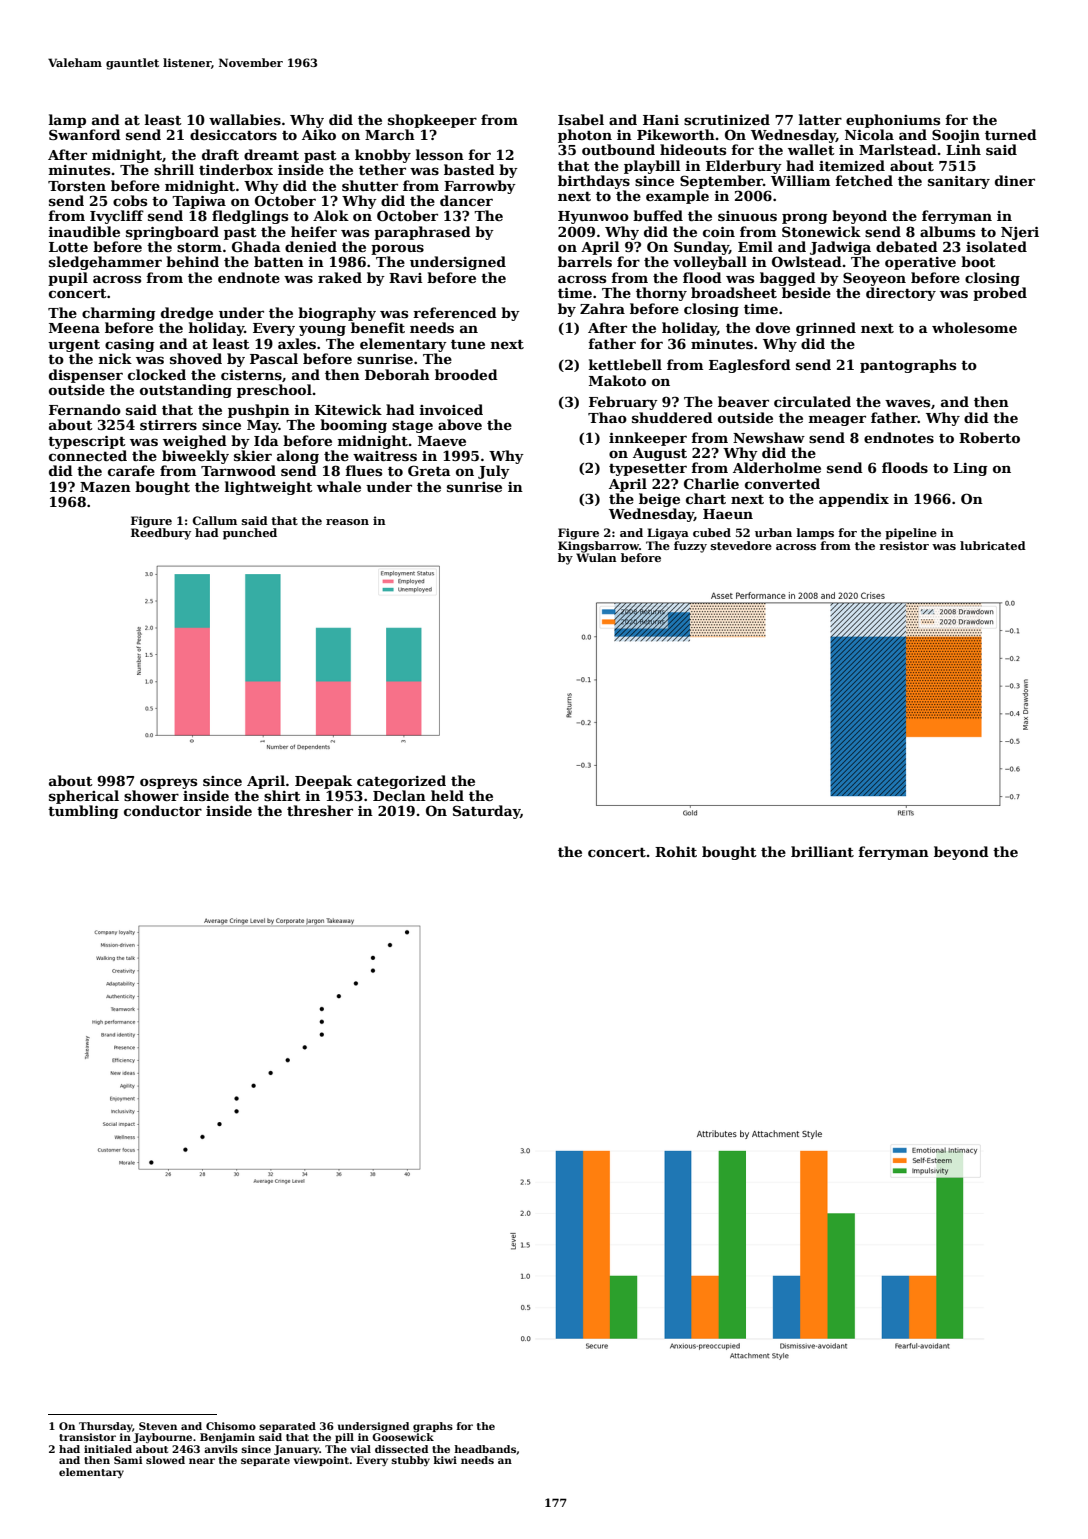  Describe the element at coordinates (84, 797) in the screenshot. I see `spherical` at that location.
